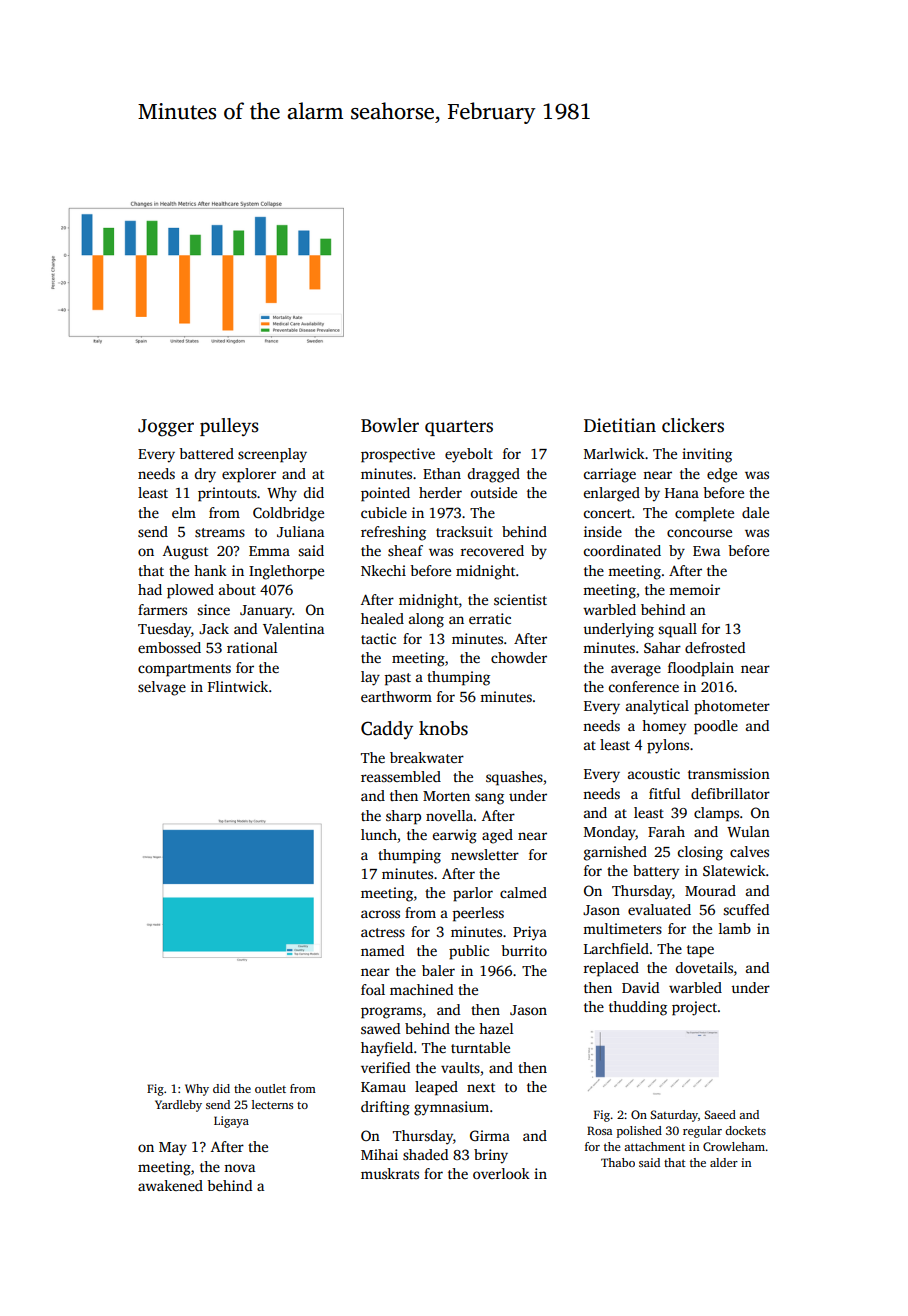 This screenshot has width=908, height=1316. I want to click on Dietitian, so click(620, 425).
